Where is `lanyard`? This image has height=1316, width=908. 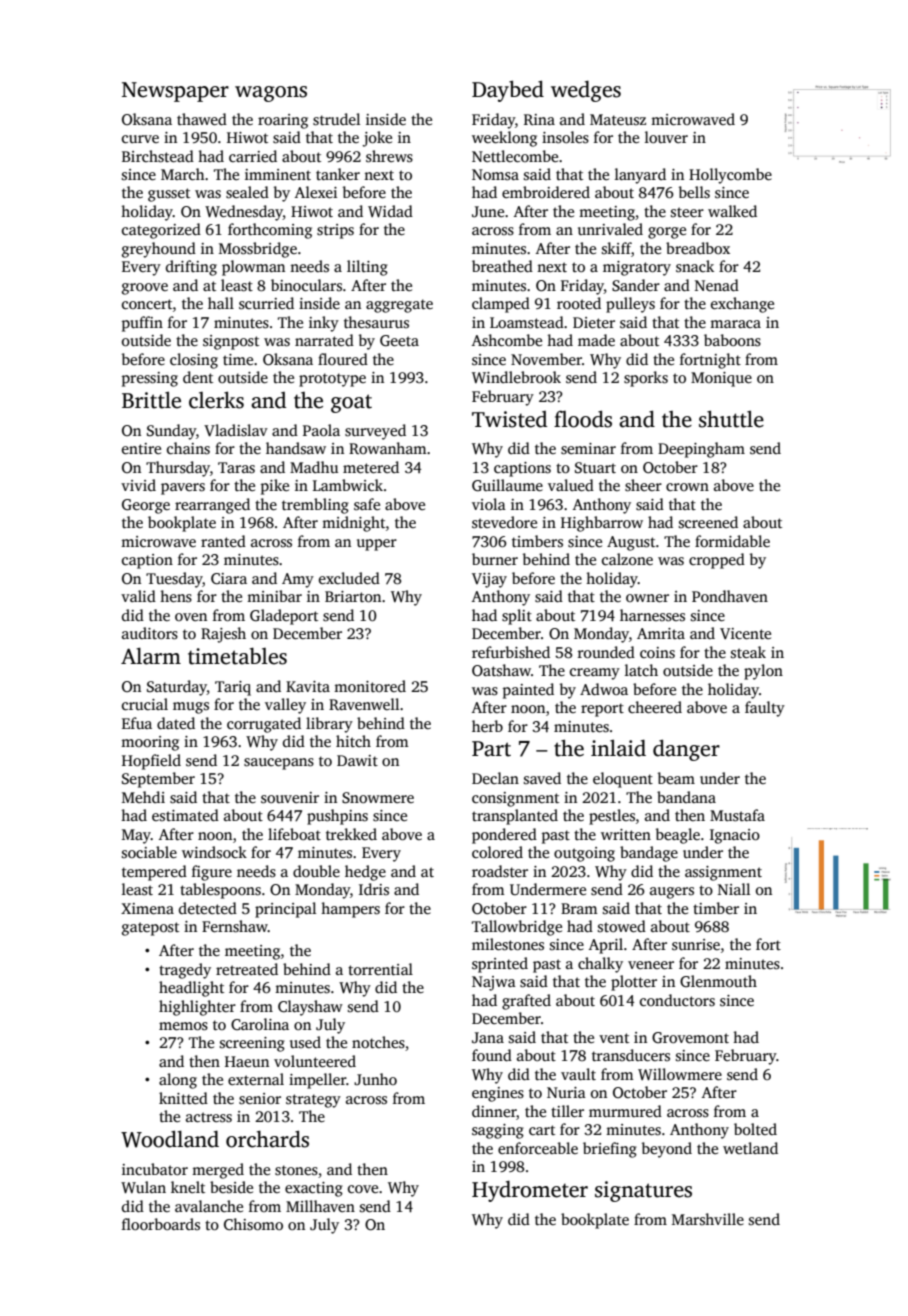 lanyard is located at coordinates (640, 176).
